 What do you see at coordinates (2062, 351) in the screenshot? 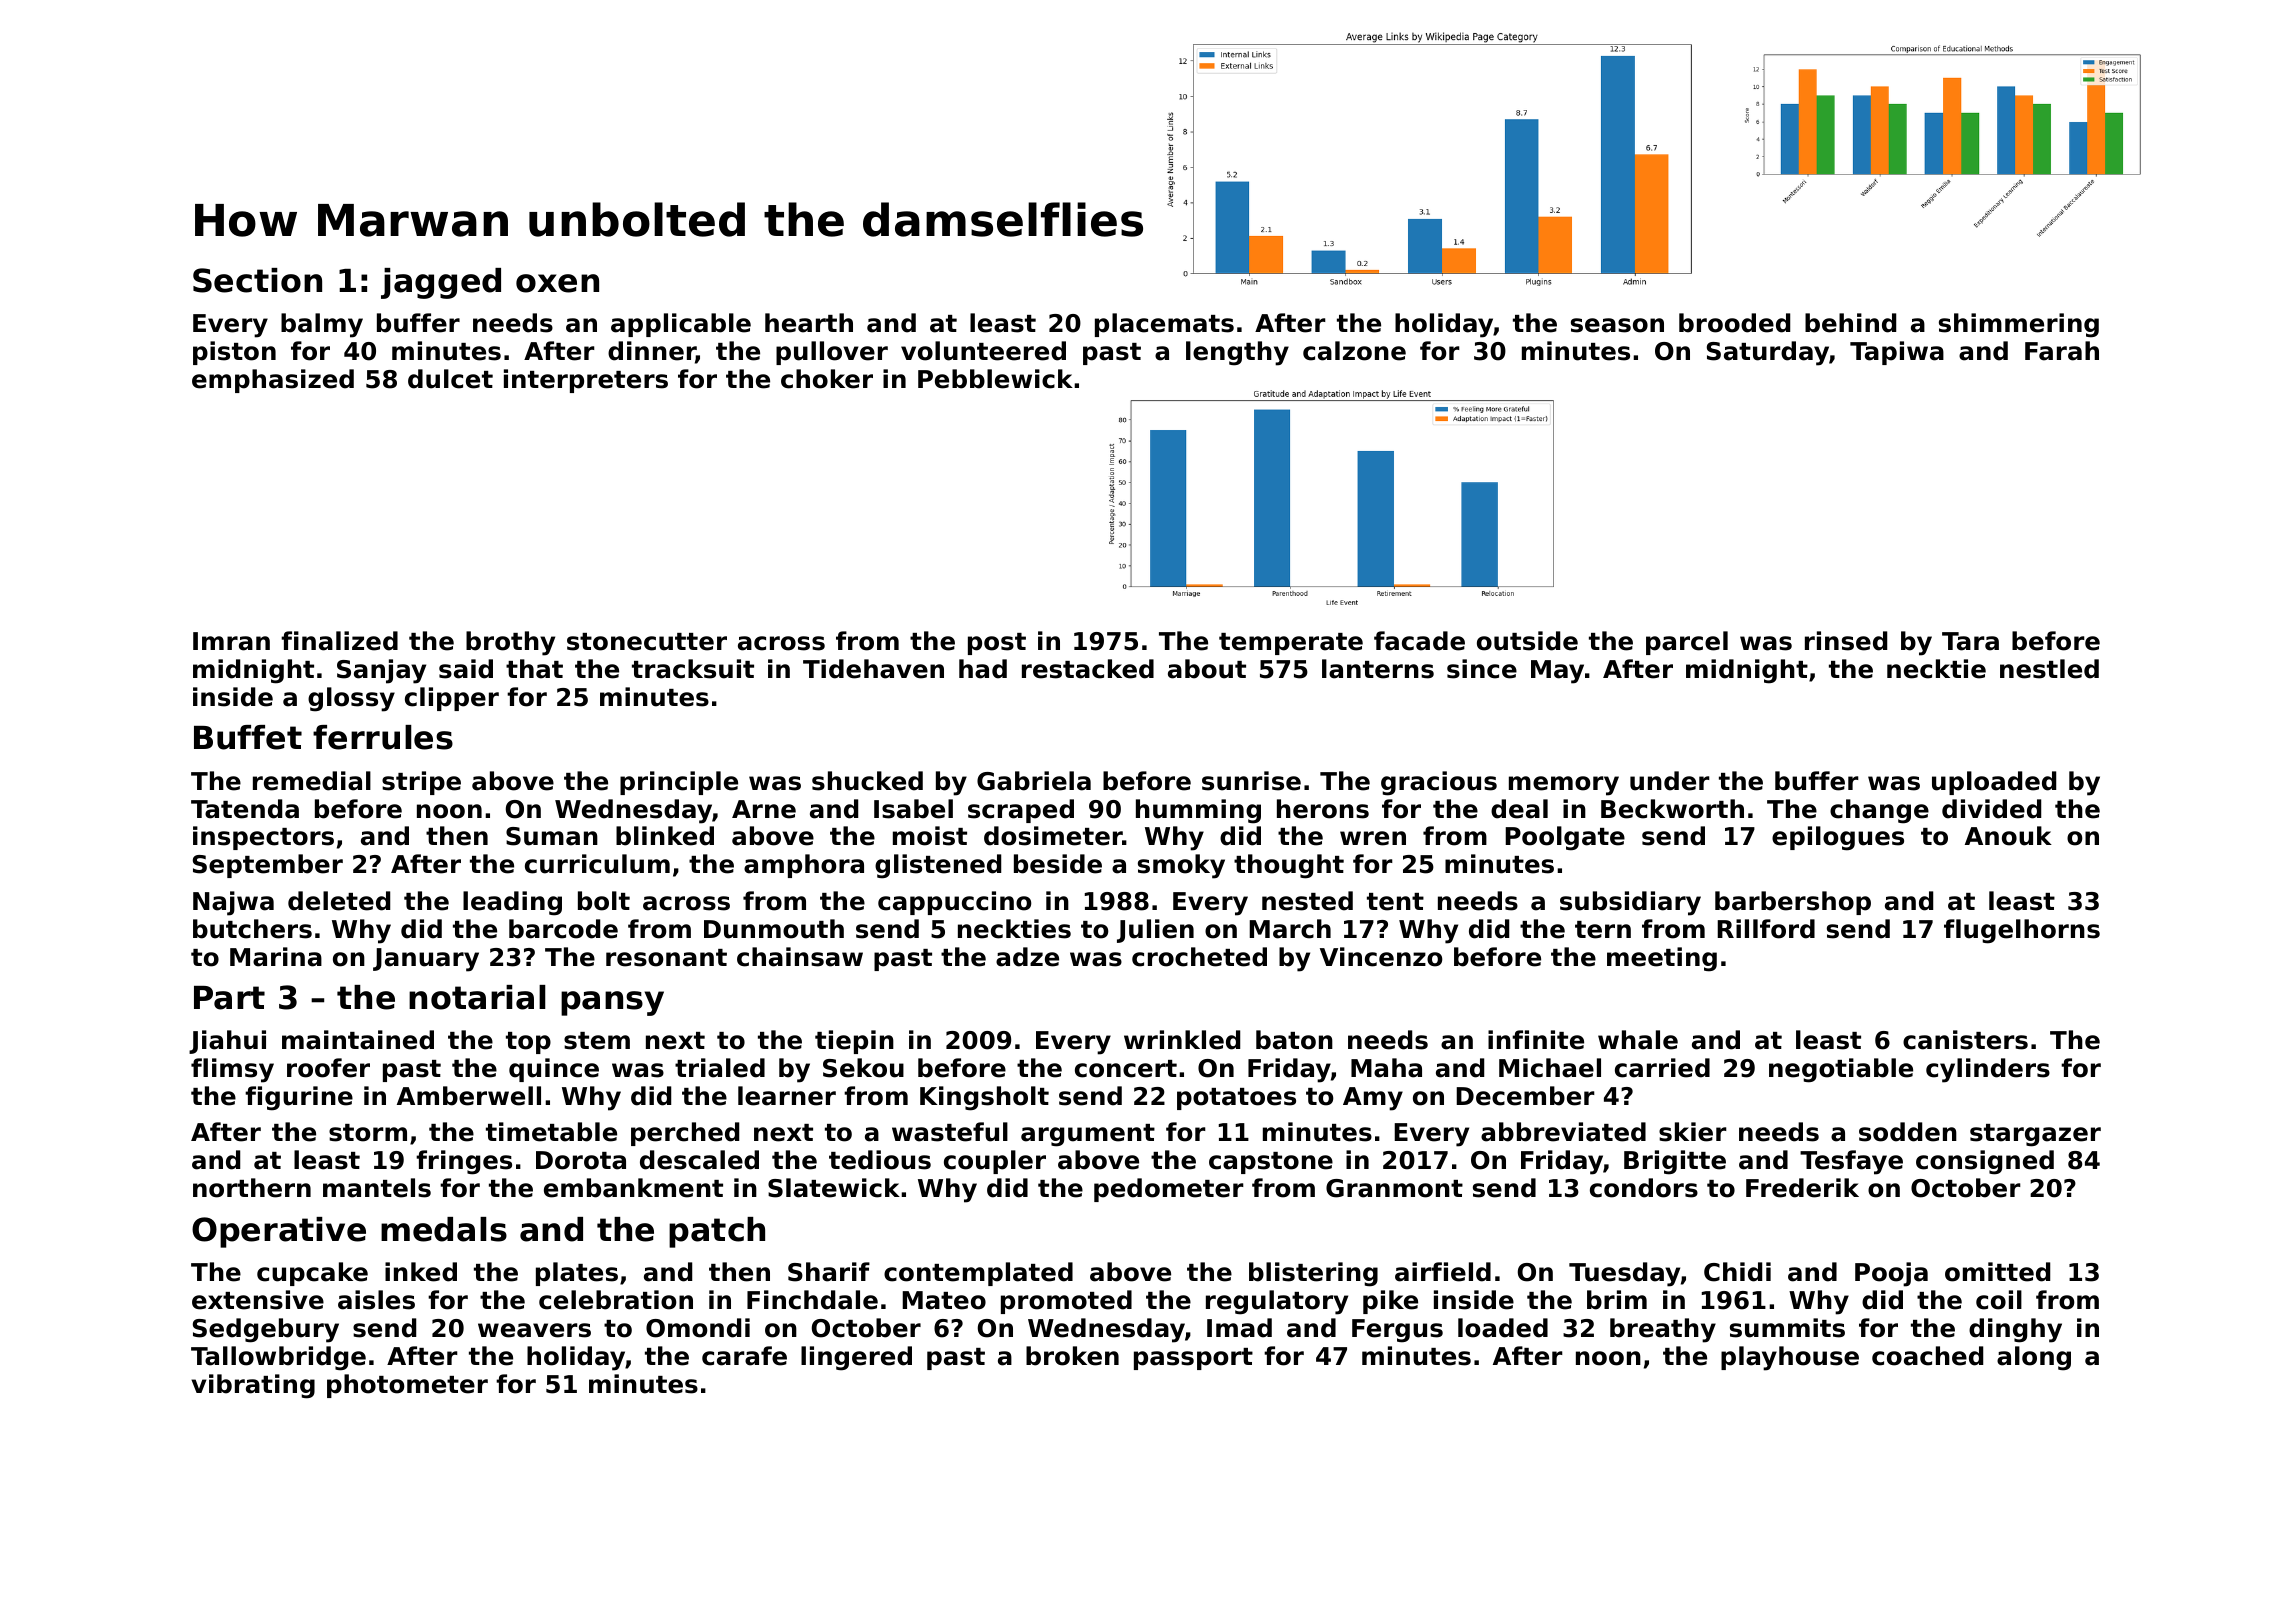
I see `Farah` at bounding box center [2062, 351].
